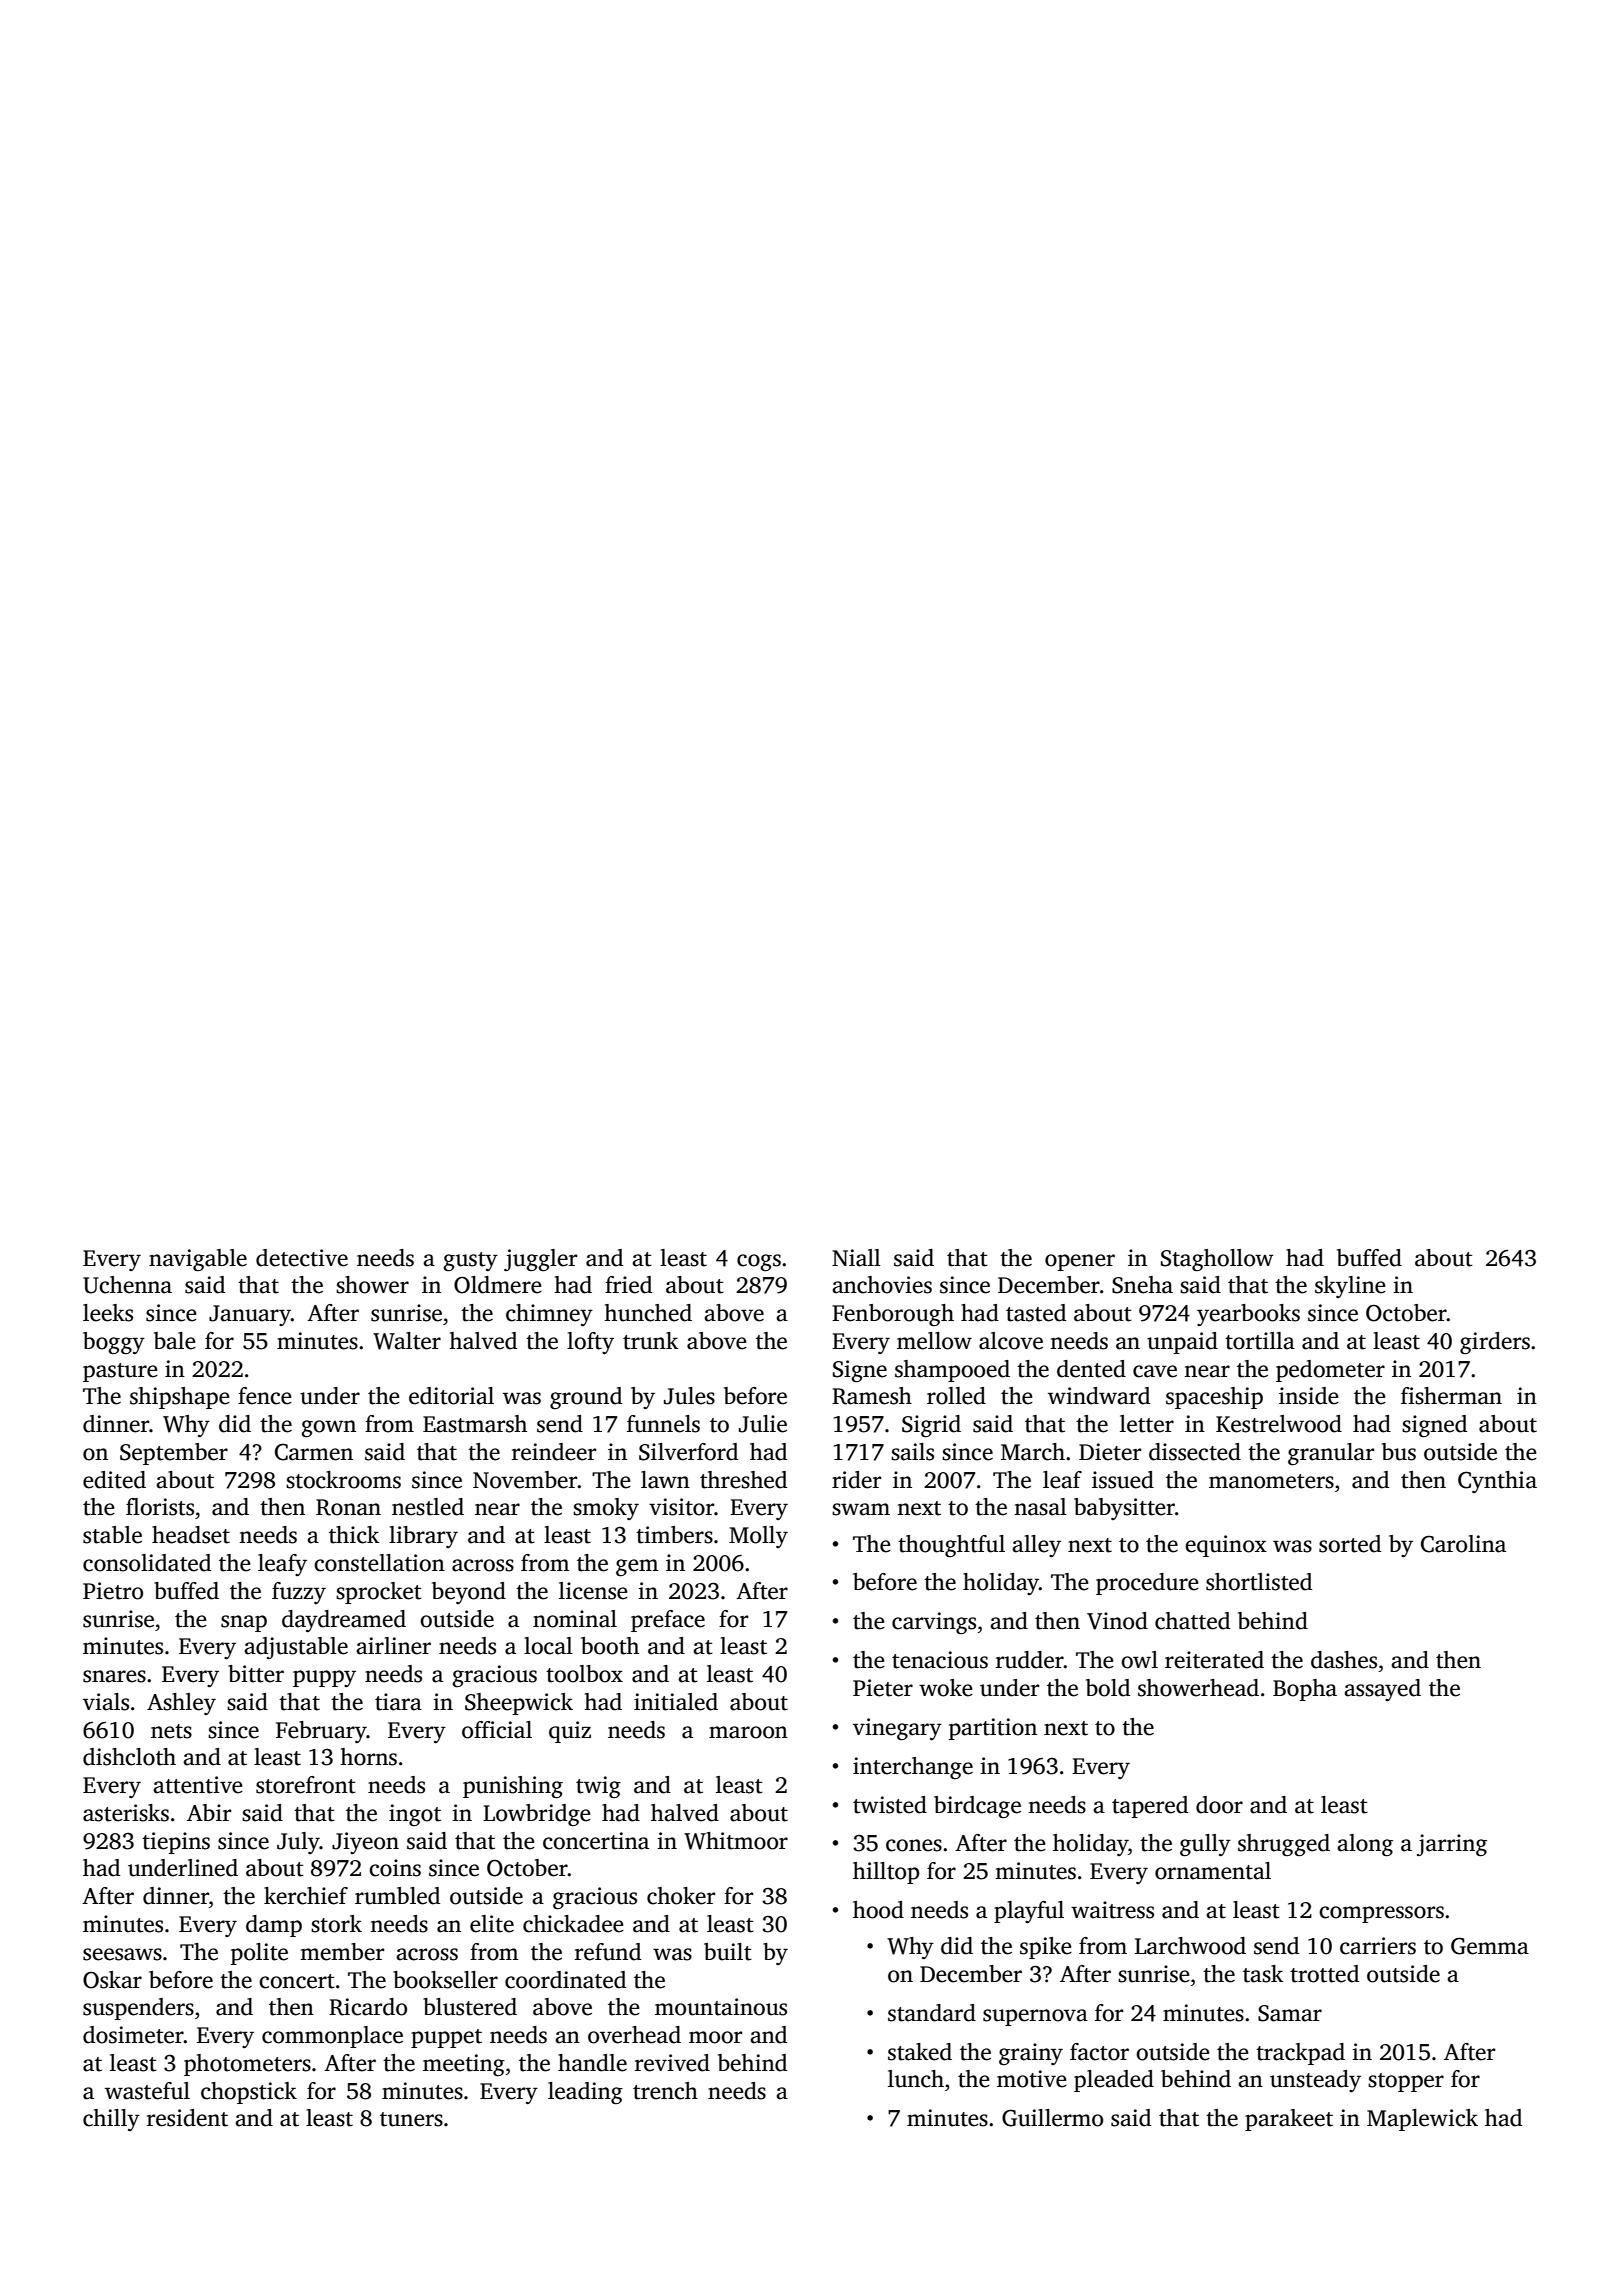 The width and height of the page is (1620, 2292). What do you see at coordinates (1035, 2017) in the page?
I see `supernova` at bounding box center [1035, 2017].
